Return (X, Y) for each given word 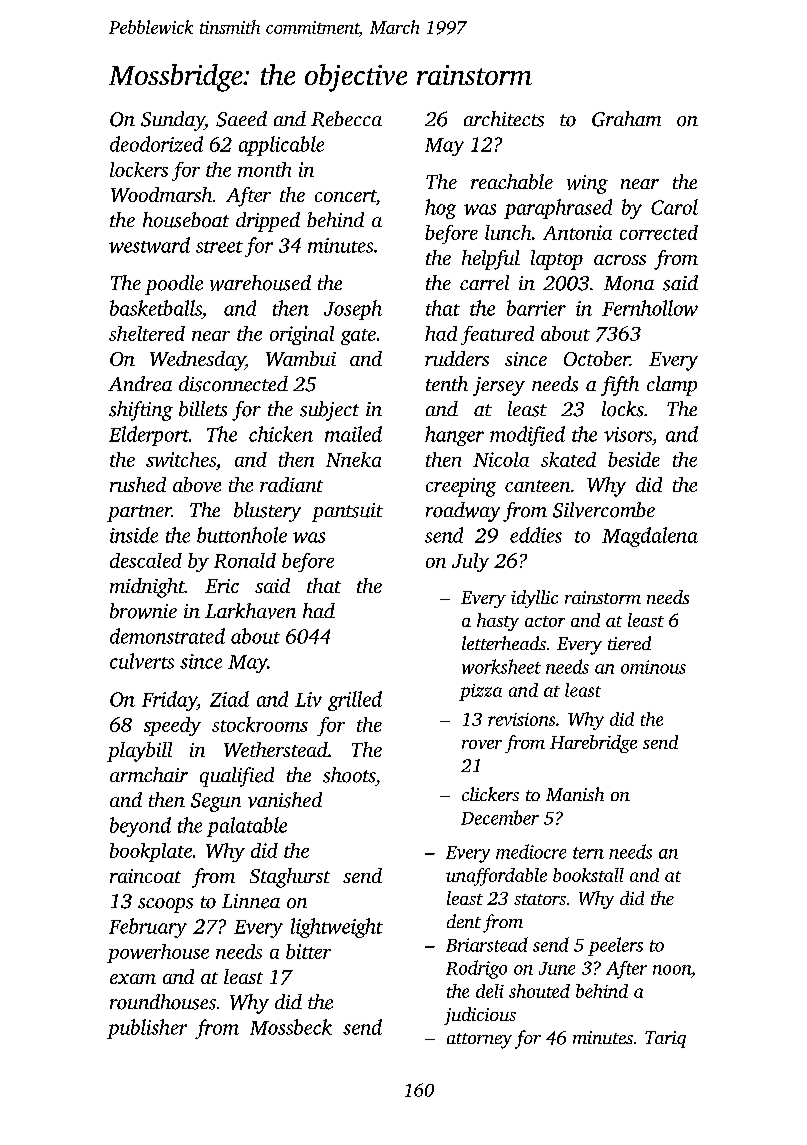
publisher (147, 1029)
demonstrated (167, 636)
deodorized (156, 144)
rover (482, 744)
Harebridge (593, 744)
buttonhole (242, 535)
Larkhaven (250, 611)
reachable (512, 182)
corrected (659, 232)
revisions (521, 719)
